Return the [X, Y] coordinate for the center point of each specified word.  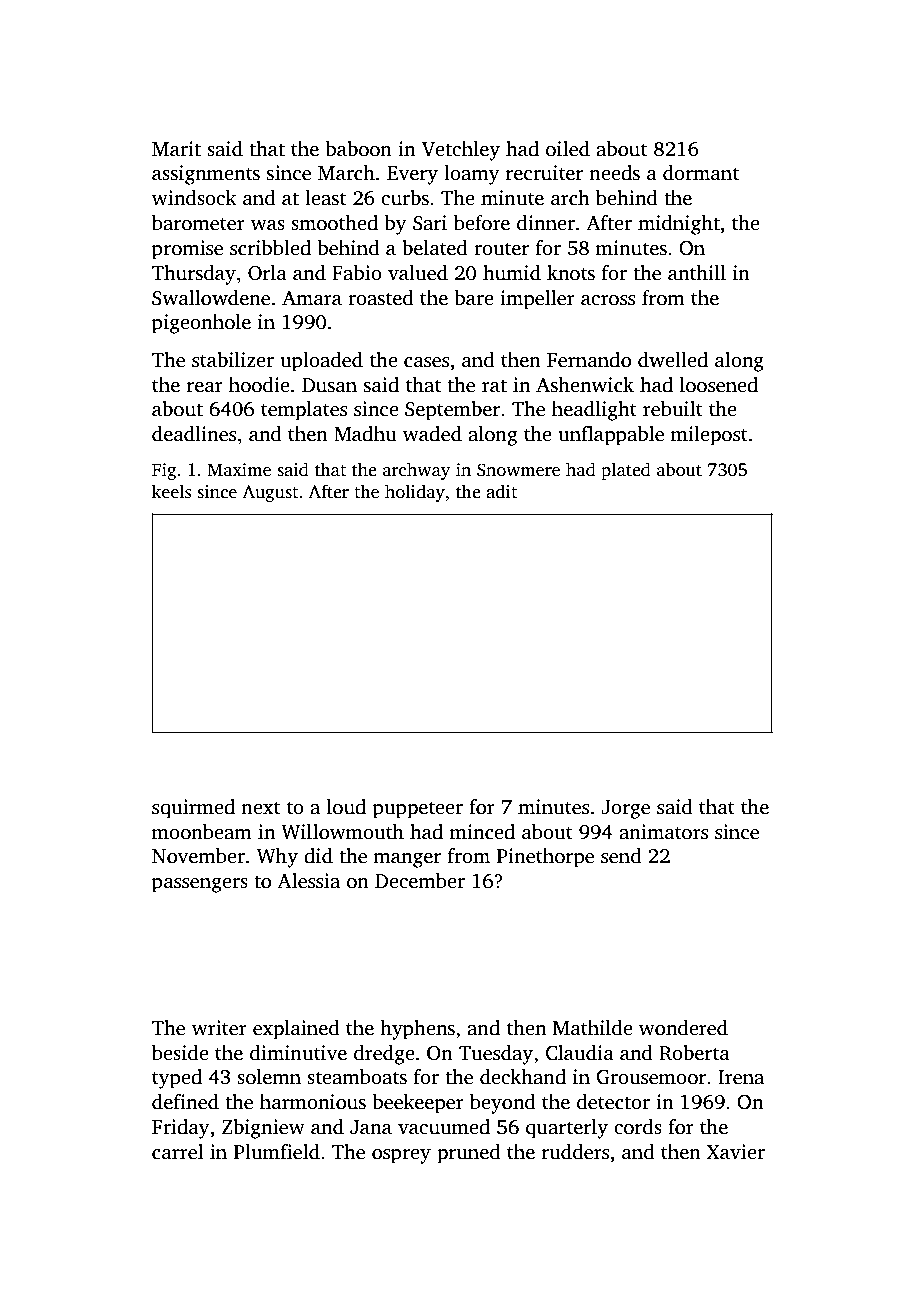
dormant [701, 173]
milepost [709, 436]
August [270, 493]
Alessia [308, 881]
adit [501, 491]
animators [663, 832]
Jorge [625, 809]
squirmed [193, 809]
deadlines [194, 434]
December [420, 881]
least [325, 198]
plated [626, 471]
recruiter [544, 173]
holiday [415, 493]
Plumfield [277, 1152]
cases [426, 362]
